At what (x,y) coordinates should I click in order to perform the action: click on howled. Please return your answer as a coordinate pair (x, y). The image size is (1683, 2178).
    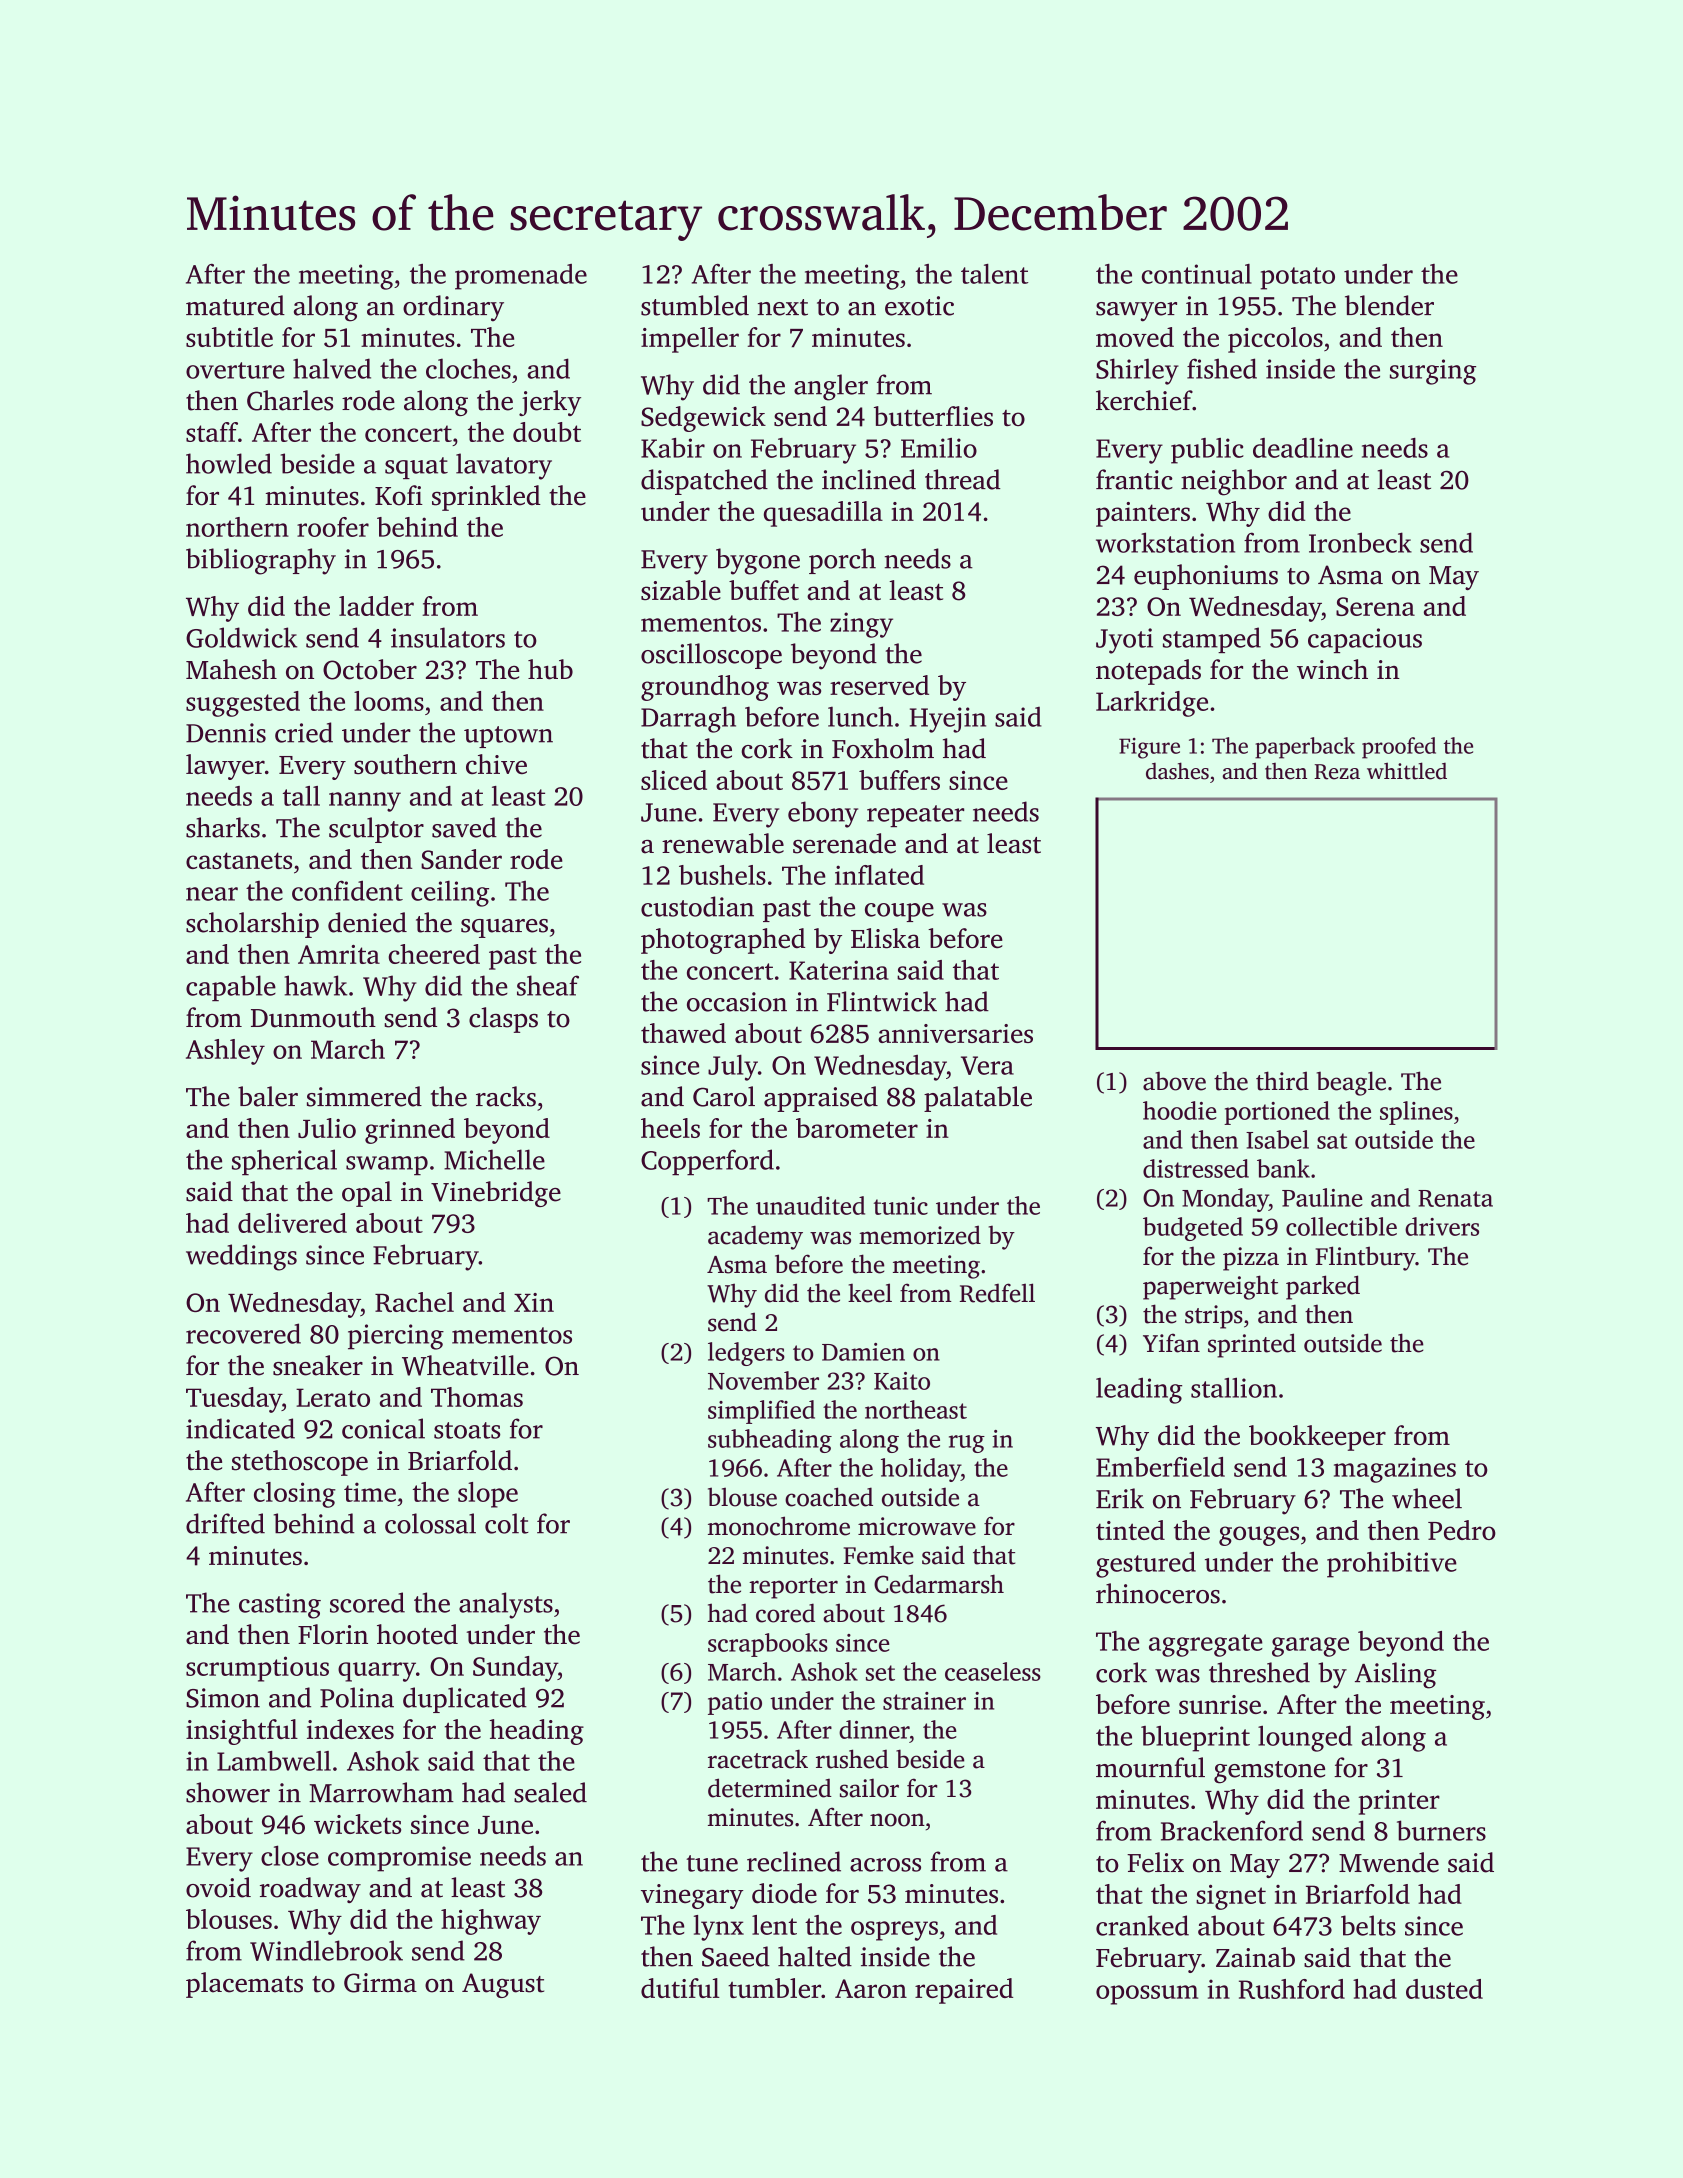
    Looking at the image, I should click on (229, 463).
